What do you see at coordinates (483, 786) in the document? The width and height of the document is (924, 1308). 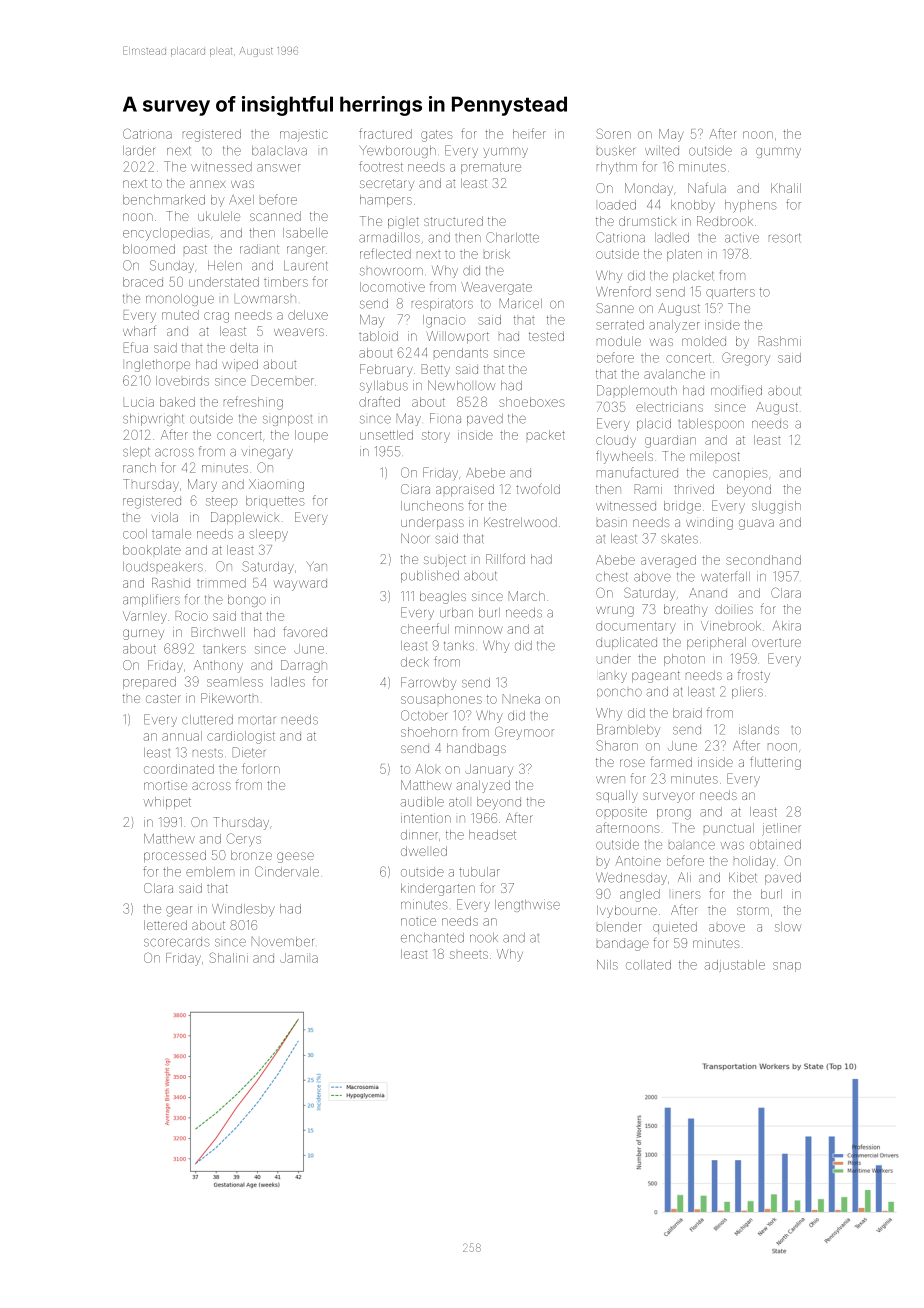 I see `analyzed` at bounding box center [483, 786].
